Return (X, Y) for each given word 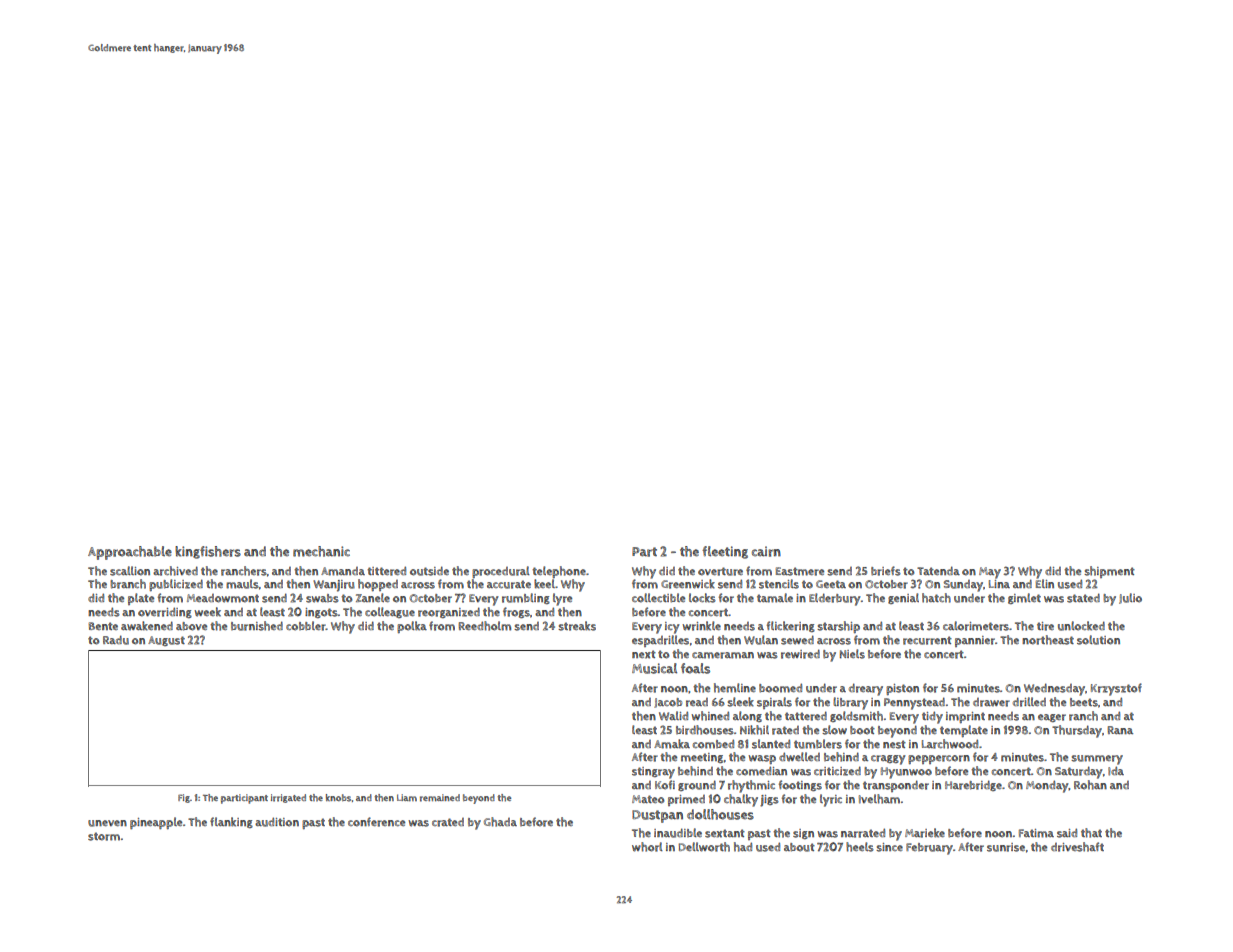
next (644, 654)
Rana (1120, 730)
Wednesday (1054, 689)
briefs (886, 571)
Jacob (668, 703)
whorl (647, 847)
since (889, 847)
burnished (257, 626)
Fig (184, 798)
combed (713, 744)
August (166, 641)
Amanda (343, 571)
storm (104, 836)
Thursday (1077, 731)
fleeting (725, 552)
